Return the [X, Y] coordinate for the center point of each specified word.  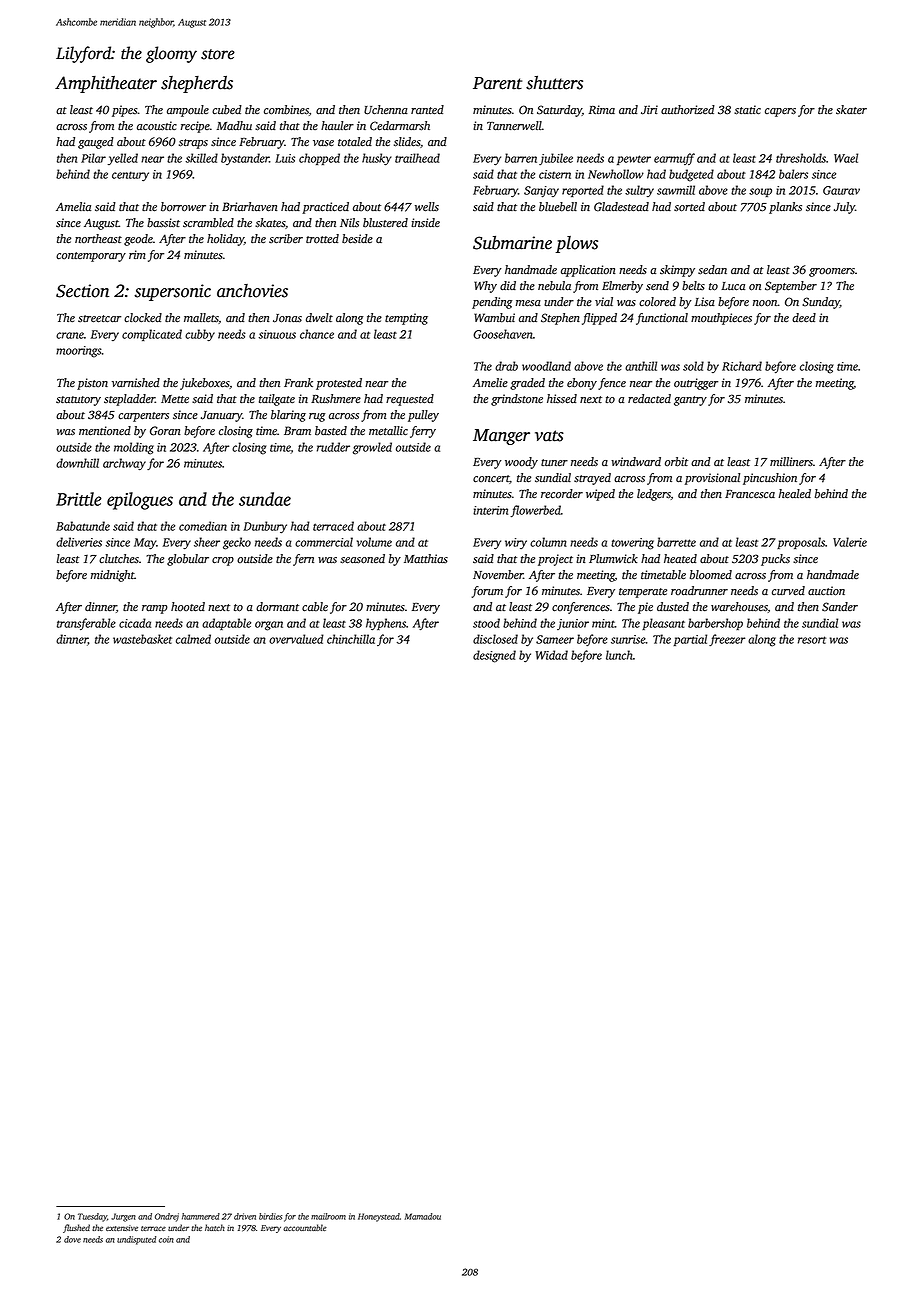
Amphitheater [106, 84]
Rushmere [336, 399]
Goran [165, 431]
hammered [201, 1216]
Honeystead [379, 1217]
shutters [554, 83]
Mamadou [423, 1216]
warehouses [739, 607]
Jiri [649, 110]
